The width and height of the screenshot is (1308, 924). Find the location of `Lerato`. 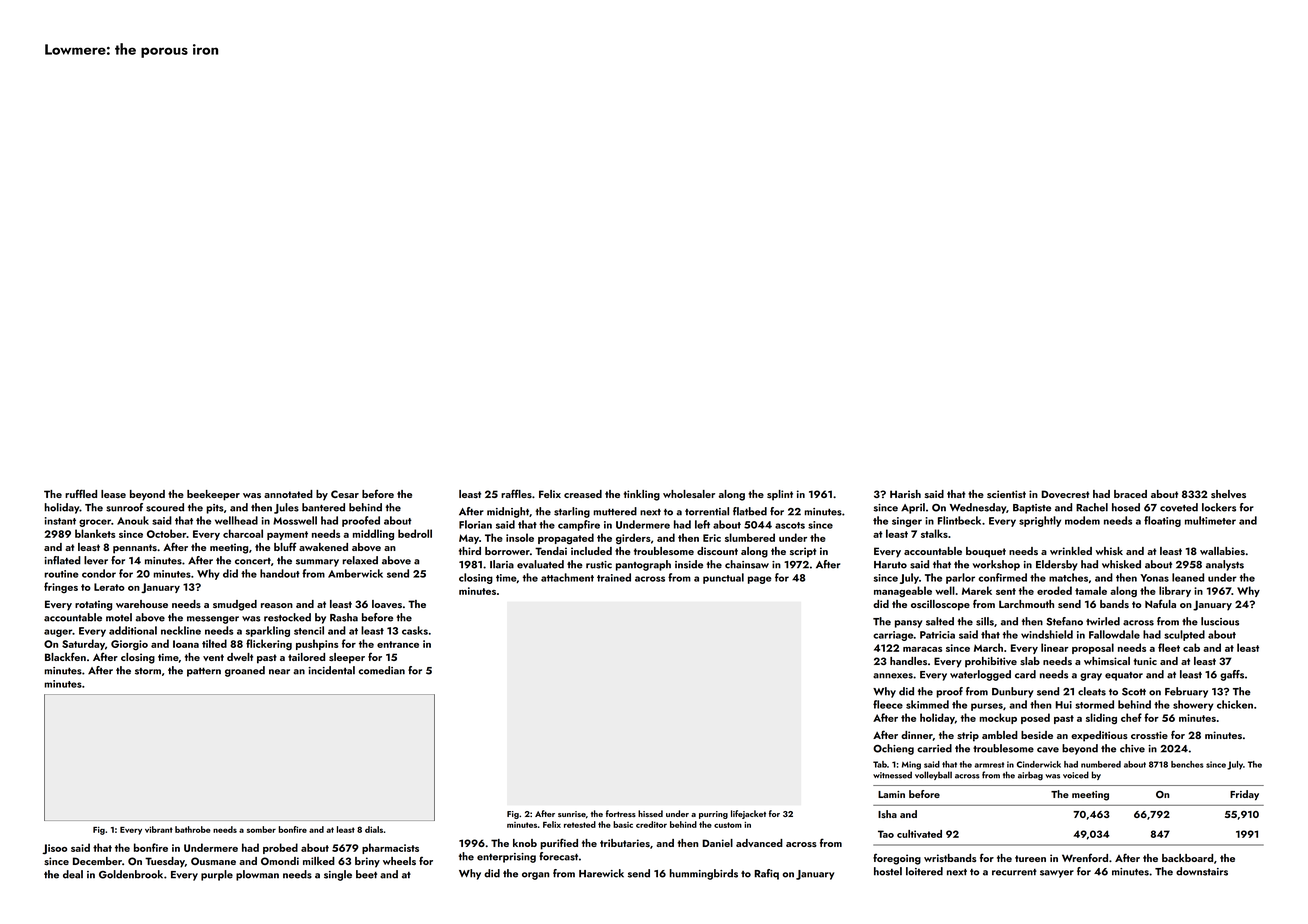

Lerato is located at coordinates (109, 587).
